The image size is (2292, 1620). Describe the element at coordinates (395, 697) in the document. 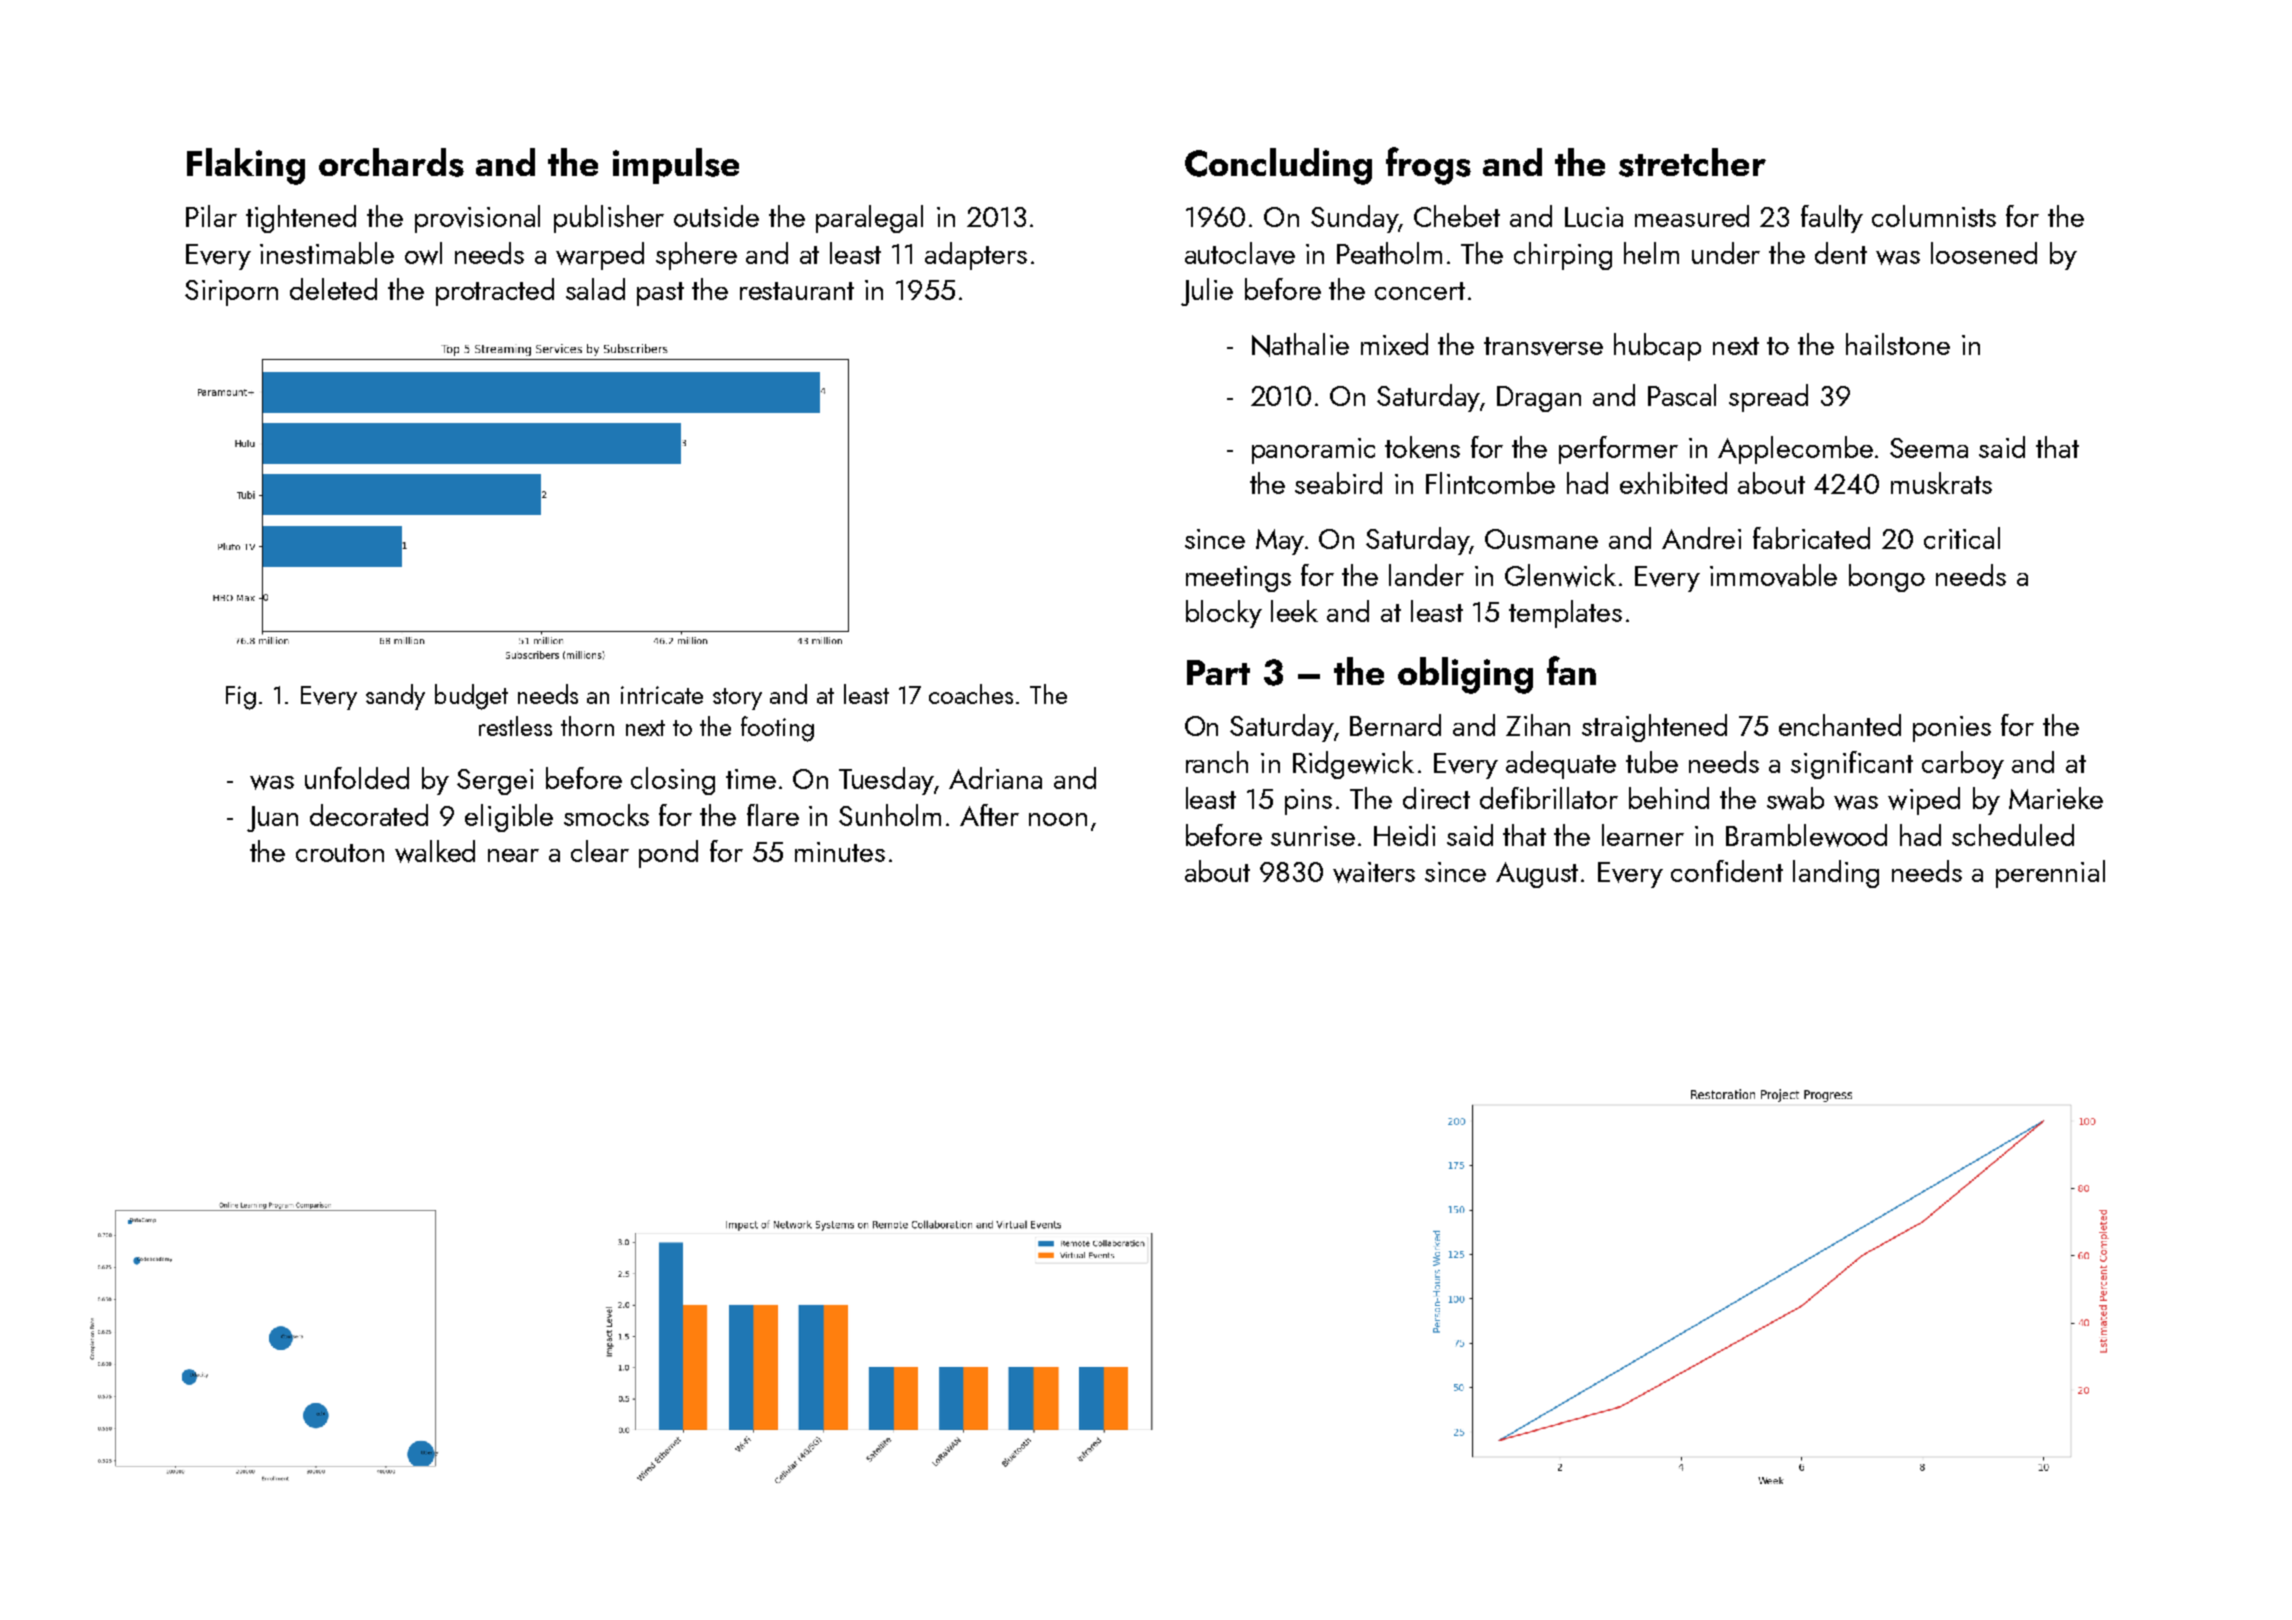

I see `sandy` at that location.
